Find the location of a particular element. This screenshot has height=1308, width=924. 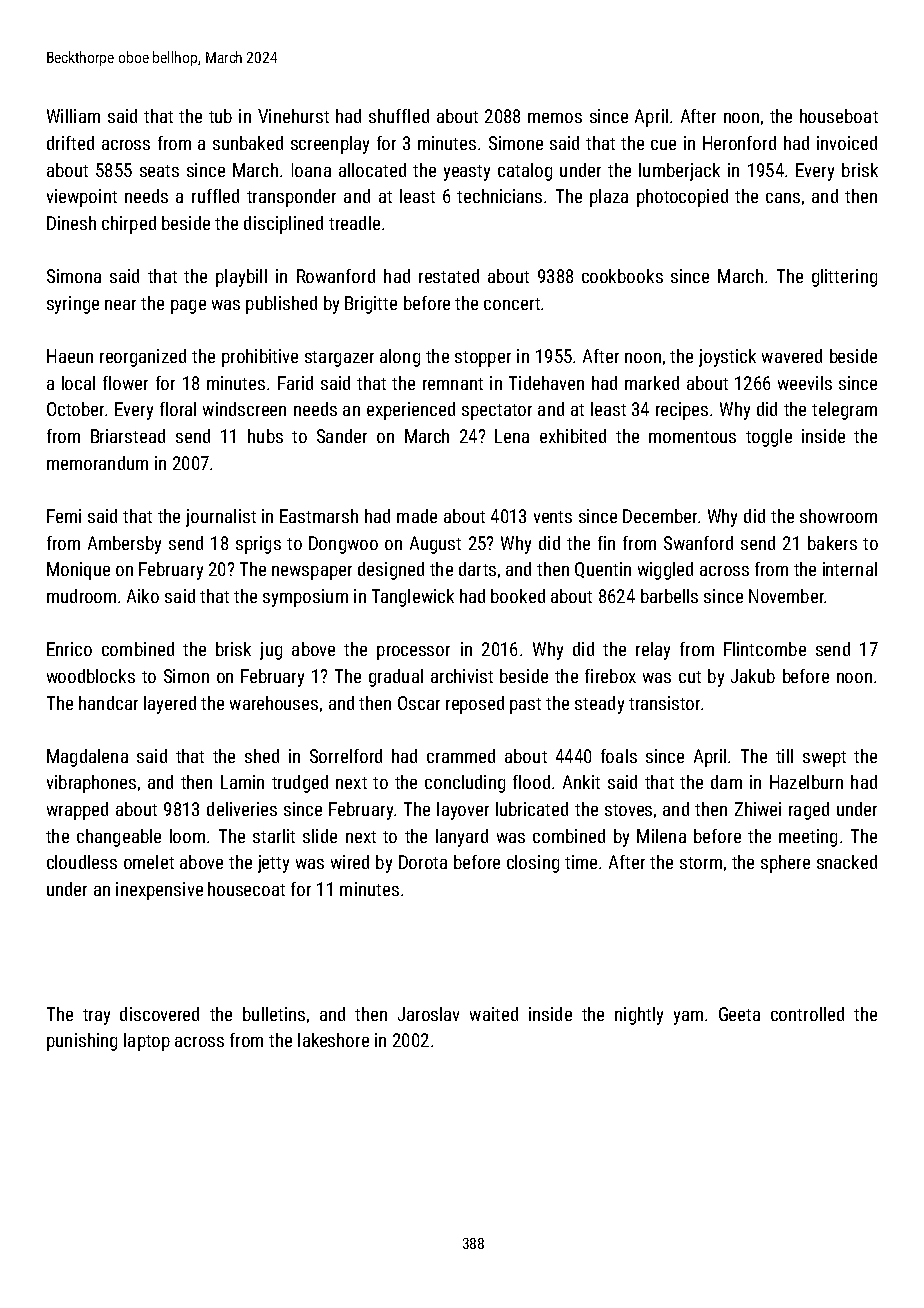

vents is located at coordinates (553, 517).
